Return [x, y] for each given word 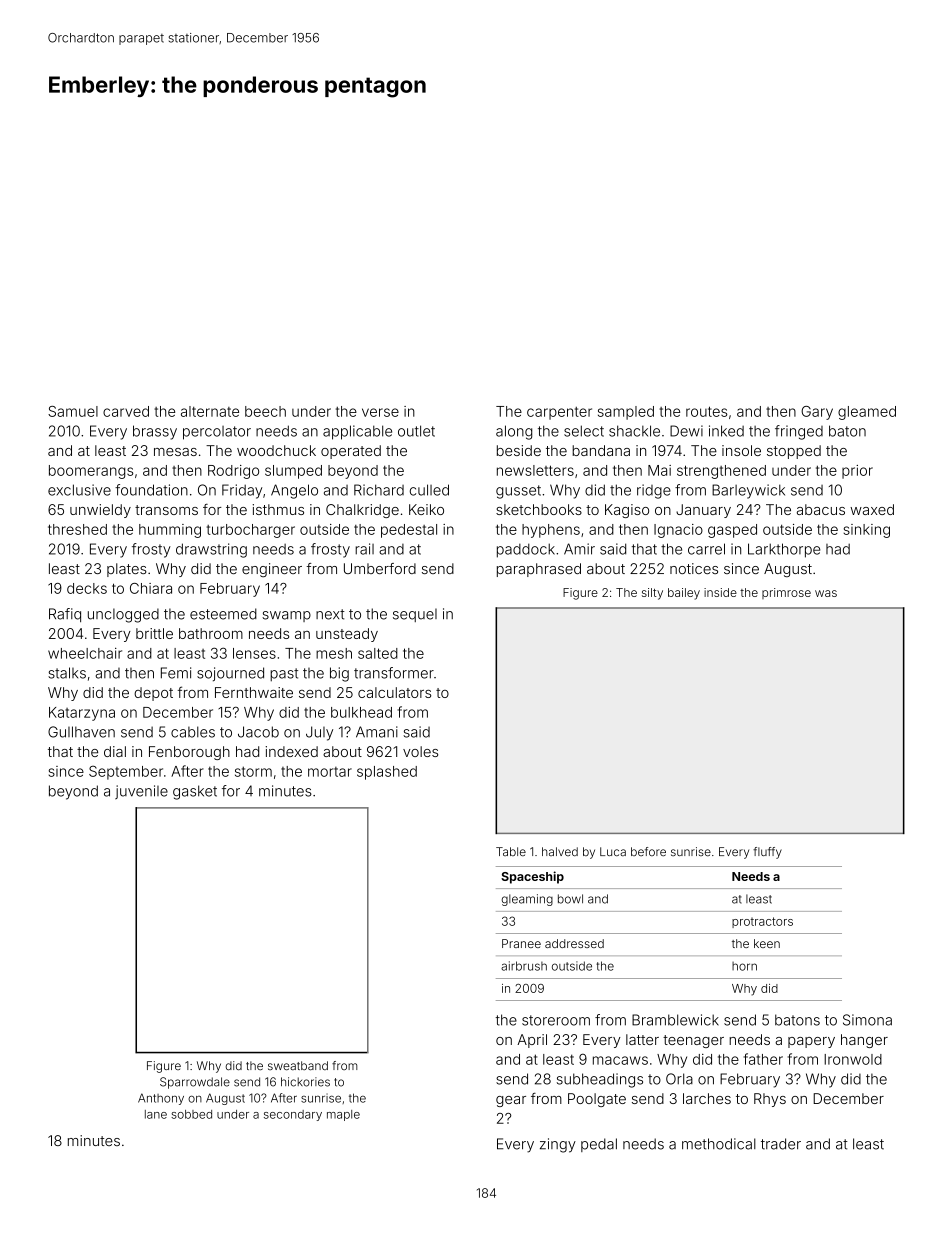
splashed [387, 773]
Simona [867, 1020]
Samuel [73, 411]
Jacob [258, 732]
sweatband [298, 1066]
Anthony [161, 1099]
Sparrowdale [195, 1083]
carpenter [559, 413]
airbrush [524, 966]
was [826, 593]
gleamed [867, 413]
